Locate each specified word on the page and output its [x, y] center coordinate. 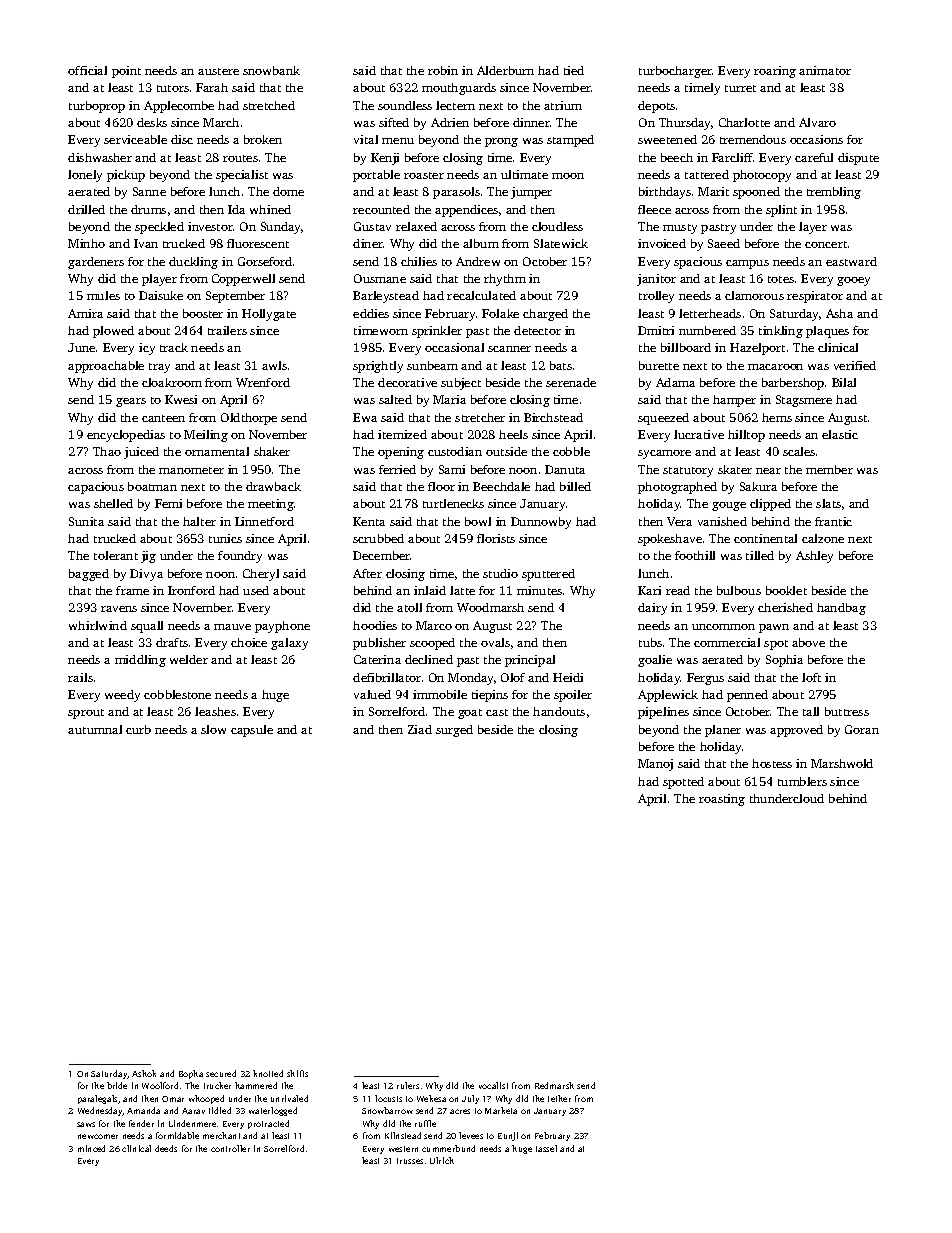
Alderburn [505, 70]
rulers [408, 1085]
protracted [268, 1124]
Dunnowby [541, 523]
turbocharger [675, 72]
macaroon [775, 367]
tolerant [116, 555]
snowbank [271, 70]
